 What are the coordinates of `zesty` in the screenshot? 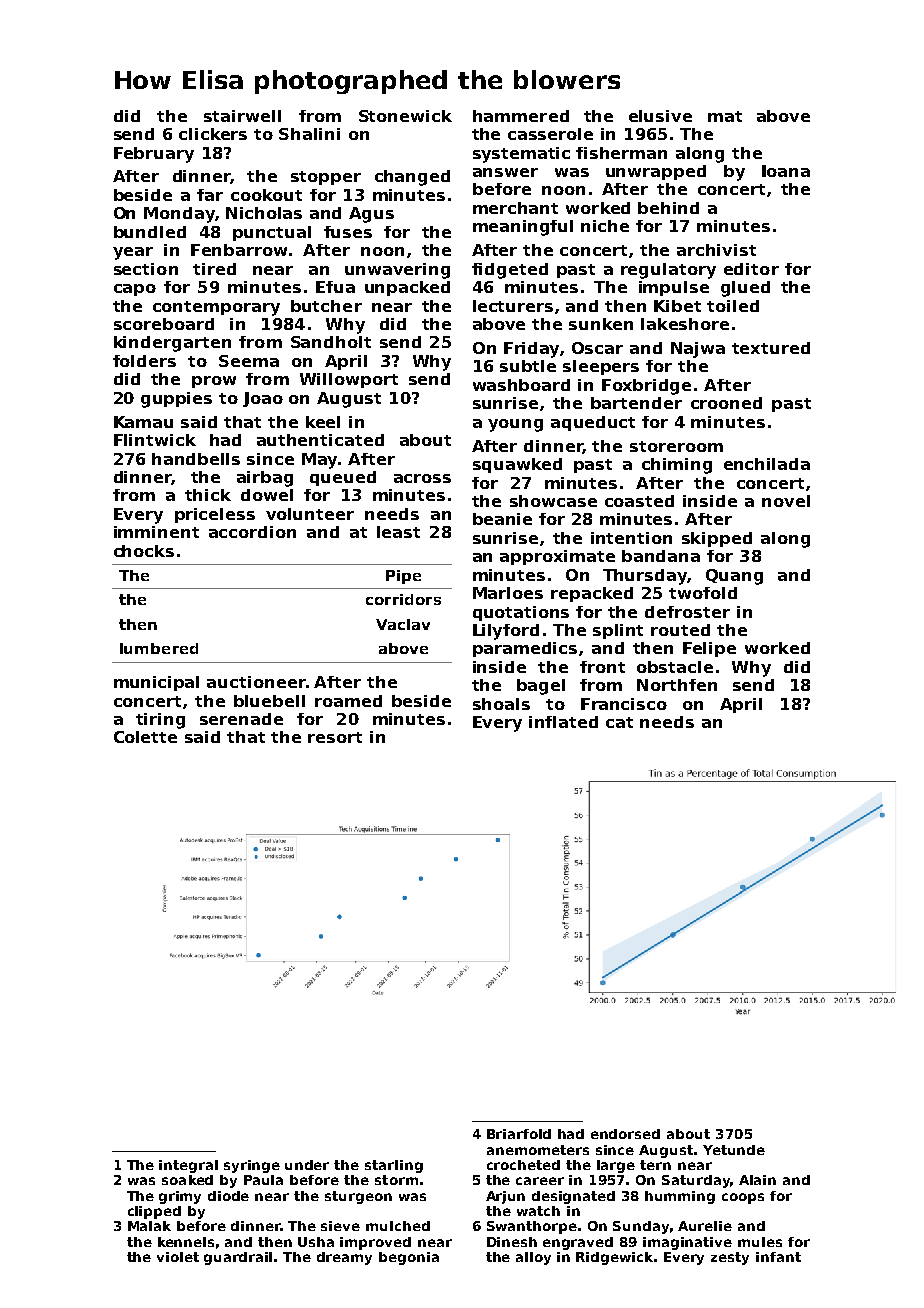 It's located at (730, 1258).
